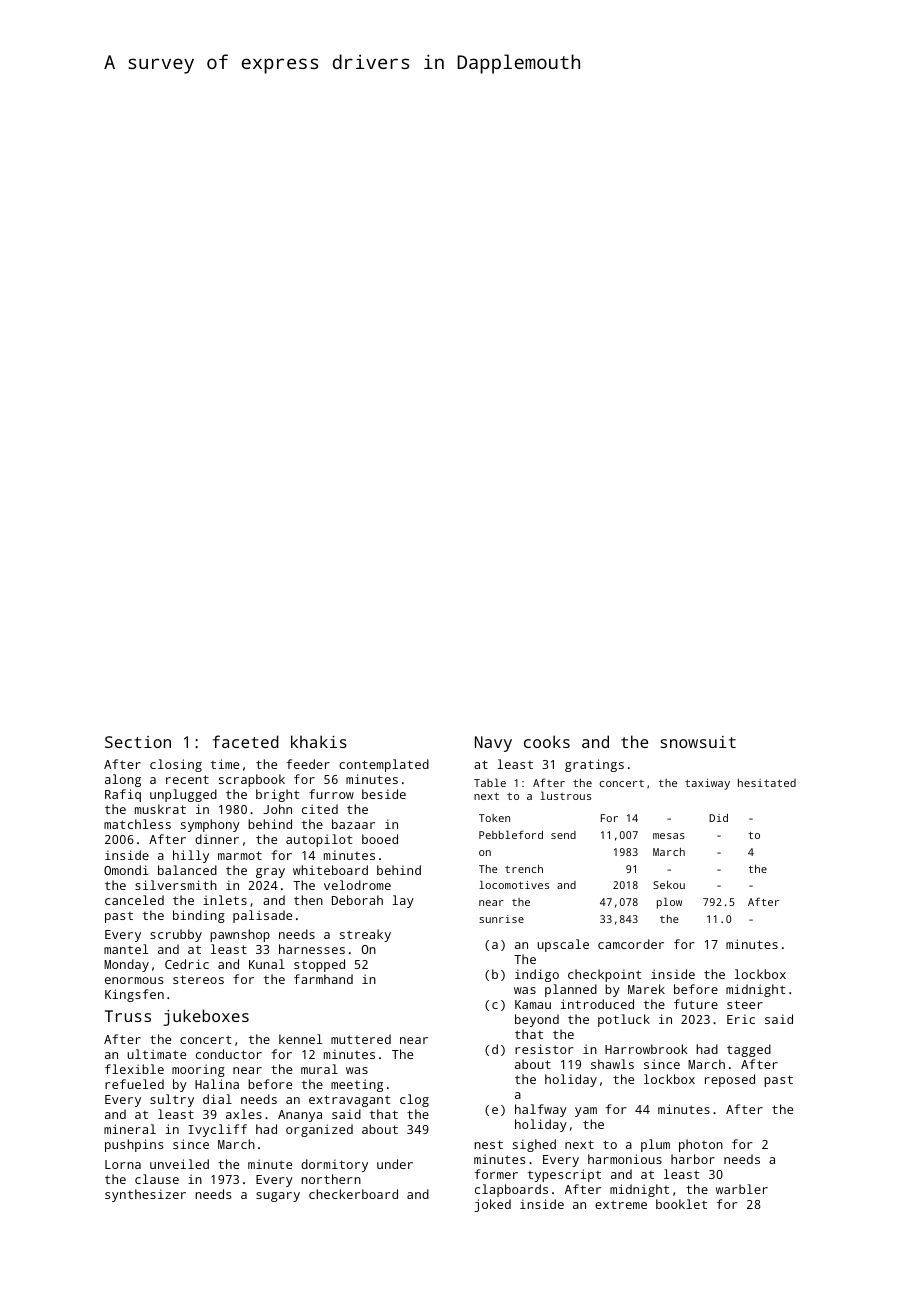  Describe the element at coordinates (361, 1039) in the image. I see `muttered` at that location.
